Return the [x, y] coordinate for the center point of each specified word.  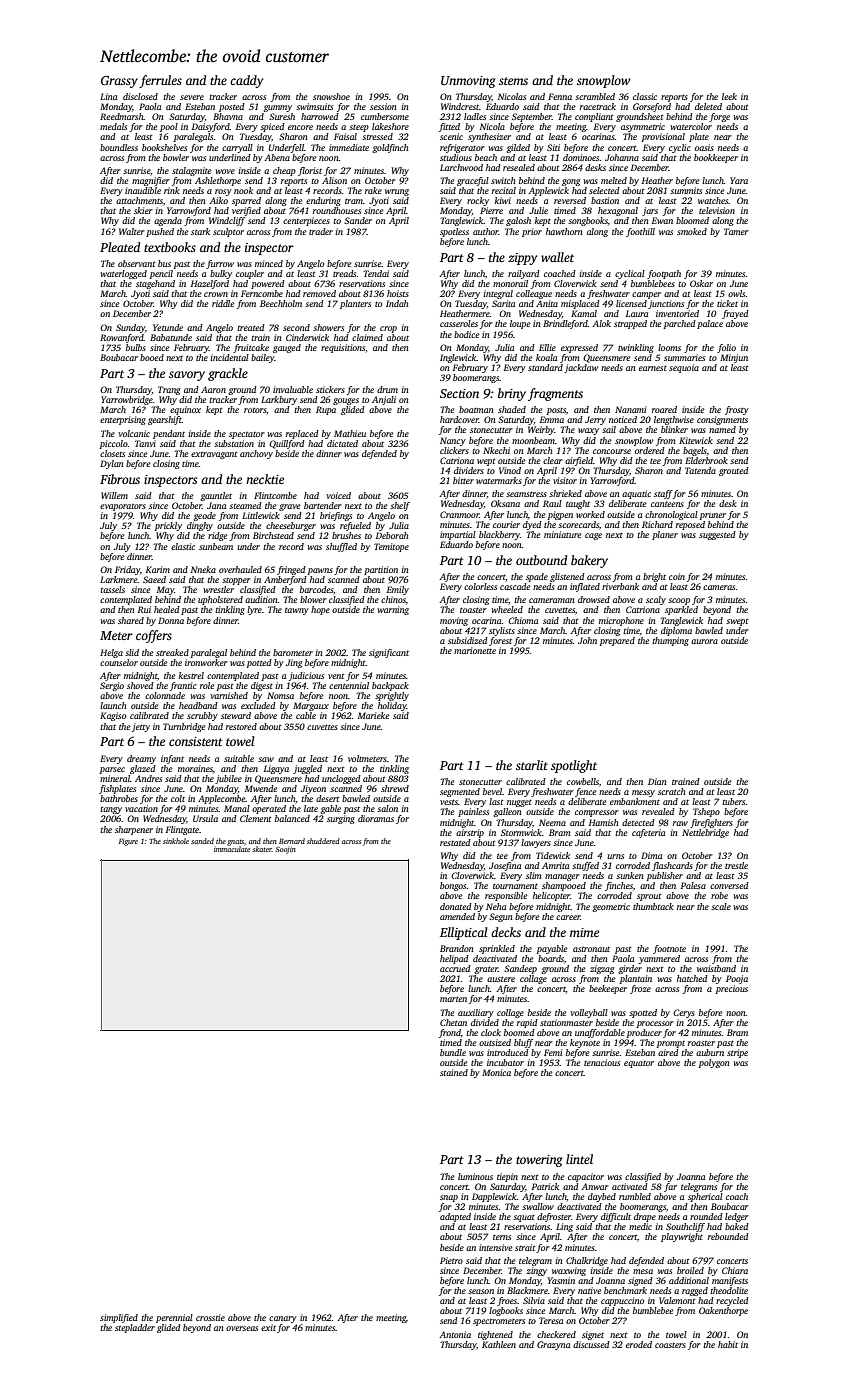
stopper [236, 581]
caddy [246, 81]
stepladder [135, 1328]
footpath [664, 274]
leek [729, 96]
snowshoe [331, 96]
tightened [495, 1335]
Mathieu [350, 433]
